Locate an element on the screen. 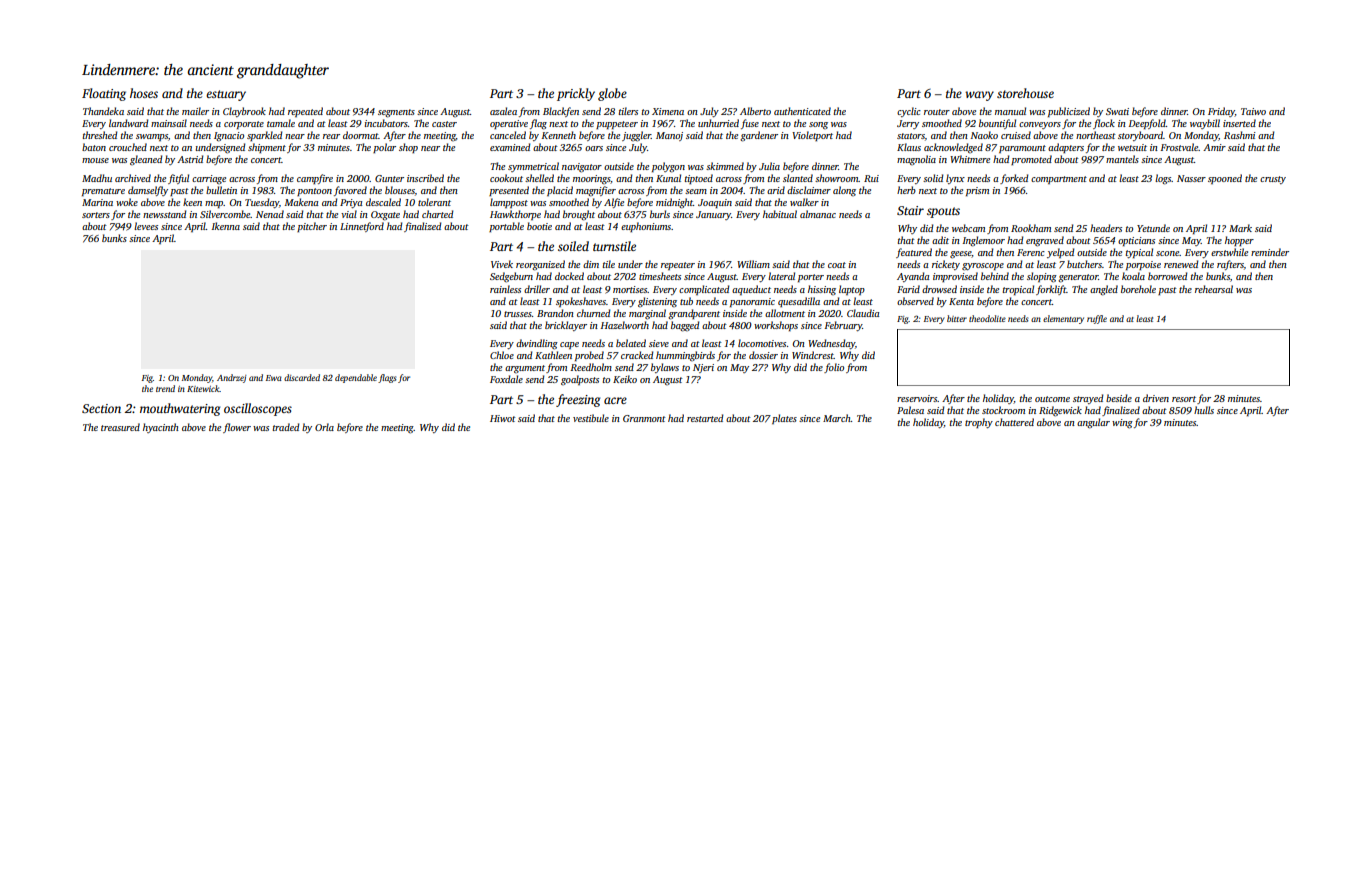 The height and width of the screenshot is (887, 1372). ruffle is located at coordinates (1097, 319).
